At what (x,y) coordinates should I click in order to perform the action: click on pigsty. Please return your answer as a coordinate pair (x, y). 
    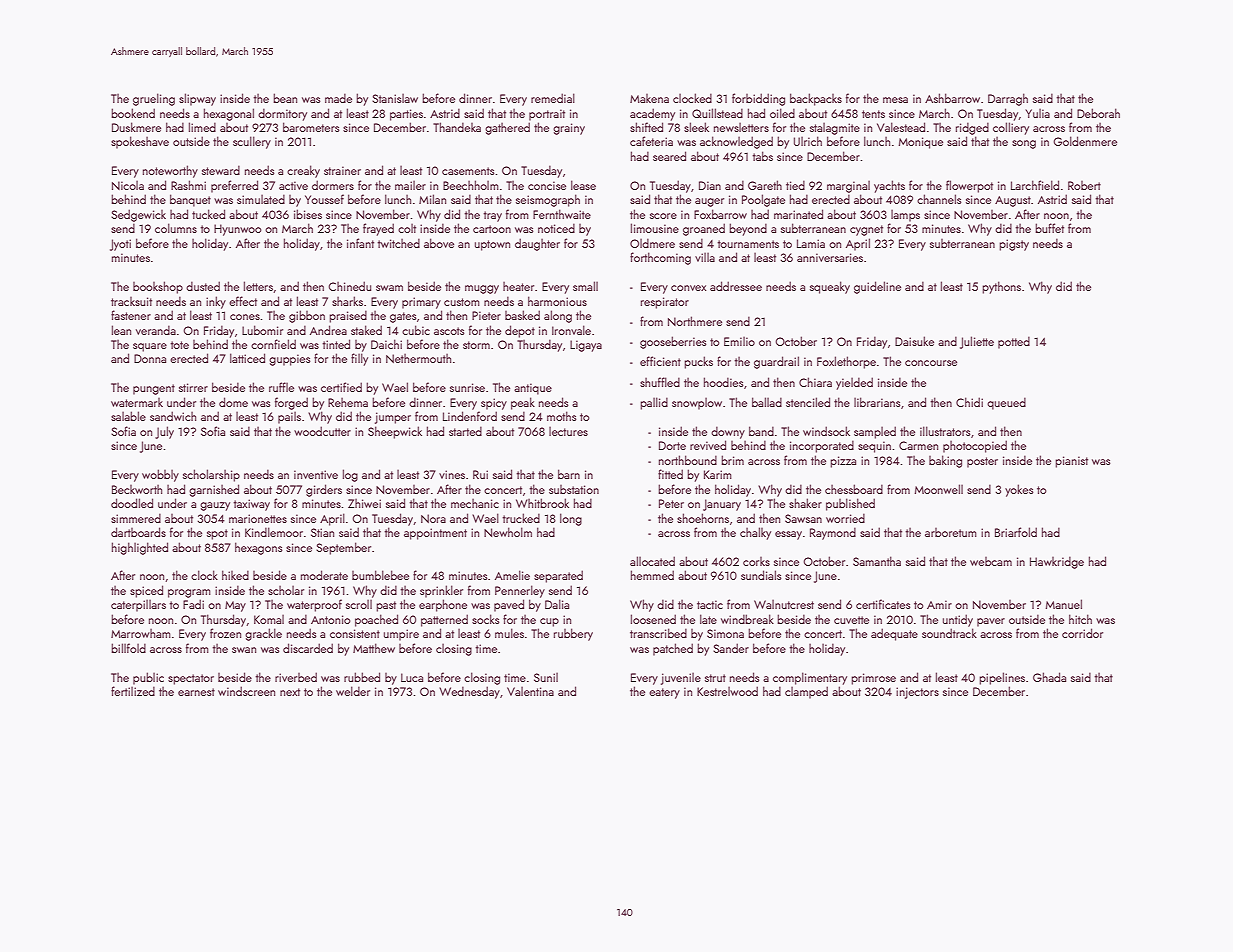
    Looking at the image, I should click on (1014, 245).
